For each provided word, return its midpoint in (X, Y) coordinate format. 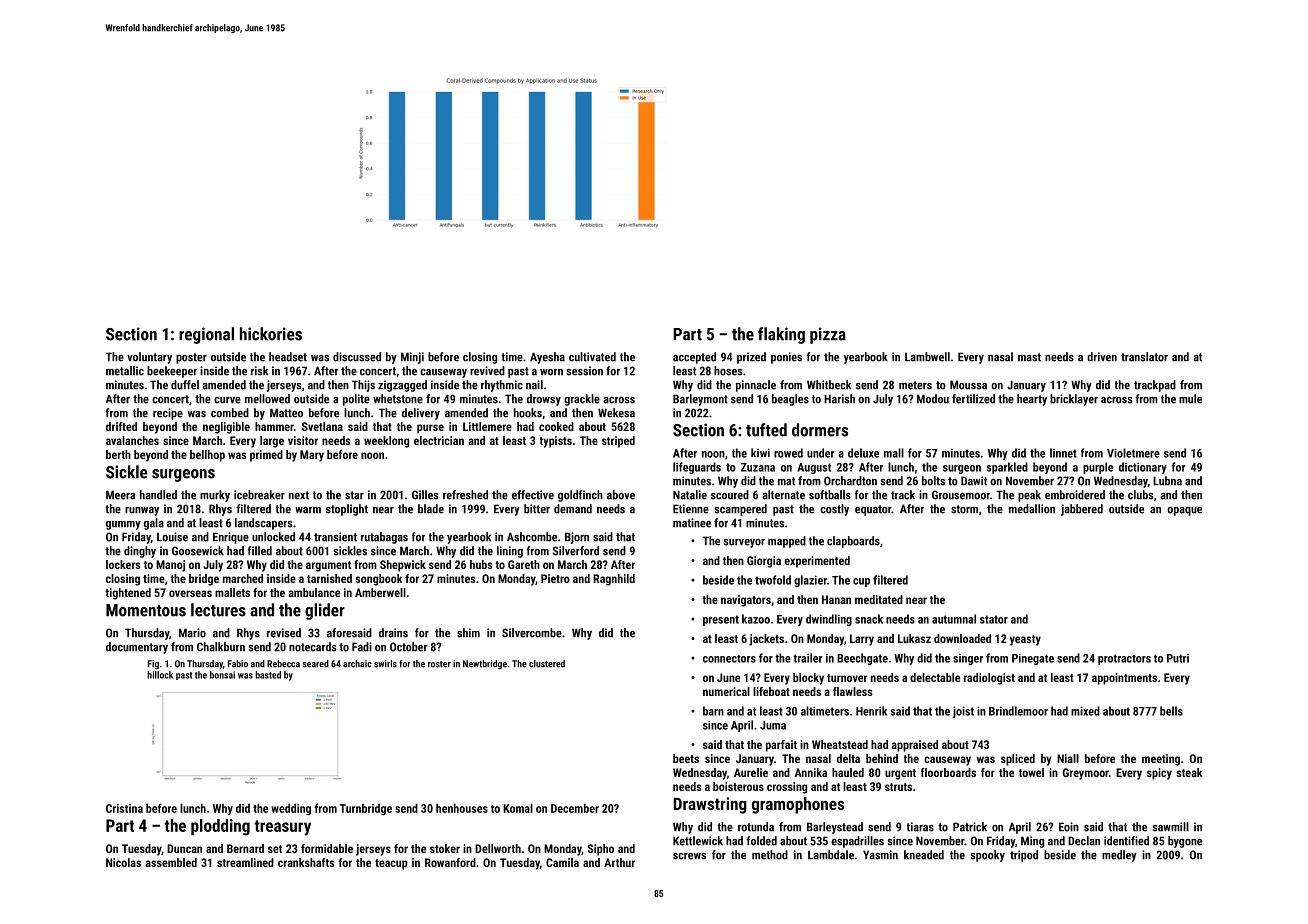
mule (1190, 399)
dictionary (1143, 468)
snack (869, 619)
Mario (192, 633)
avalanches (132, 440)
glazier (810, 581)
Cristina (124, 808)
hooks (528, 413)
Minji (412, 358)
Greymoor (1086, 774)
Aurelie (751, 772)
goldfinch (580, 496)
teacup (391, 864)
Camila (562, 862)
